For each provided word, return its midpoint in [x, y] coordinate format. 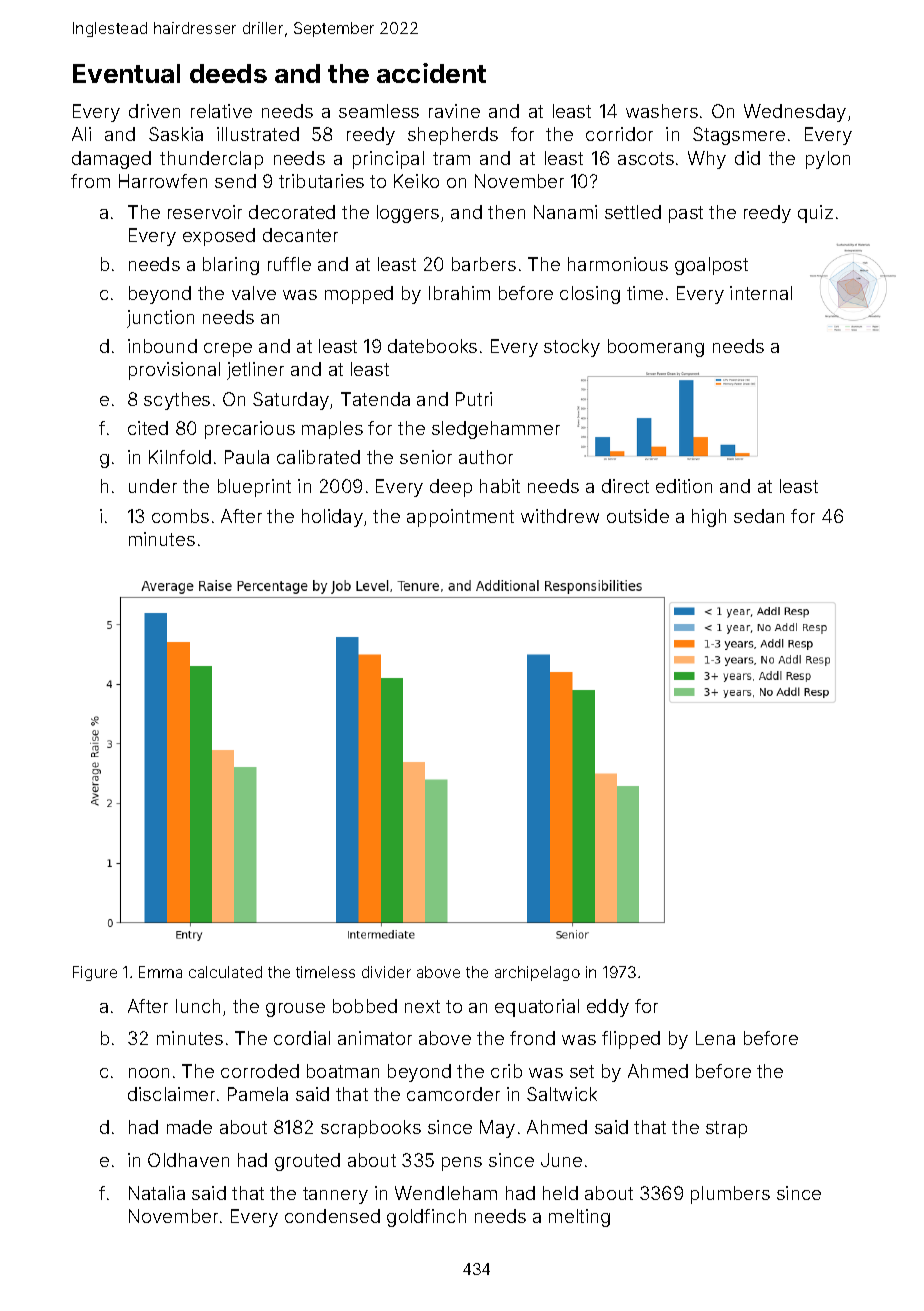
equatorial [537, 1008]
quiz [815, 214]
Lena [715, 1038]
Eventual [126, 73]
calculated [225, 972]
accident [431, 73]
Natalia [157, 1193]
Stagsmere [739, 136]
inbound [162, 346]
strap [726, 1129]
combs [180, 516]
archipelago [537, 973]
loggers [408, 214]
